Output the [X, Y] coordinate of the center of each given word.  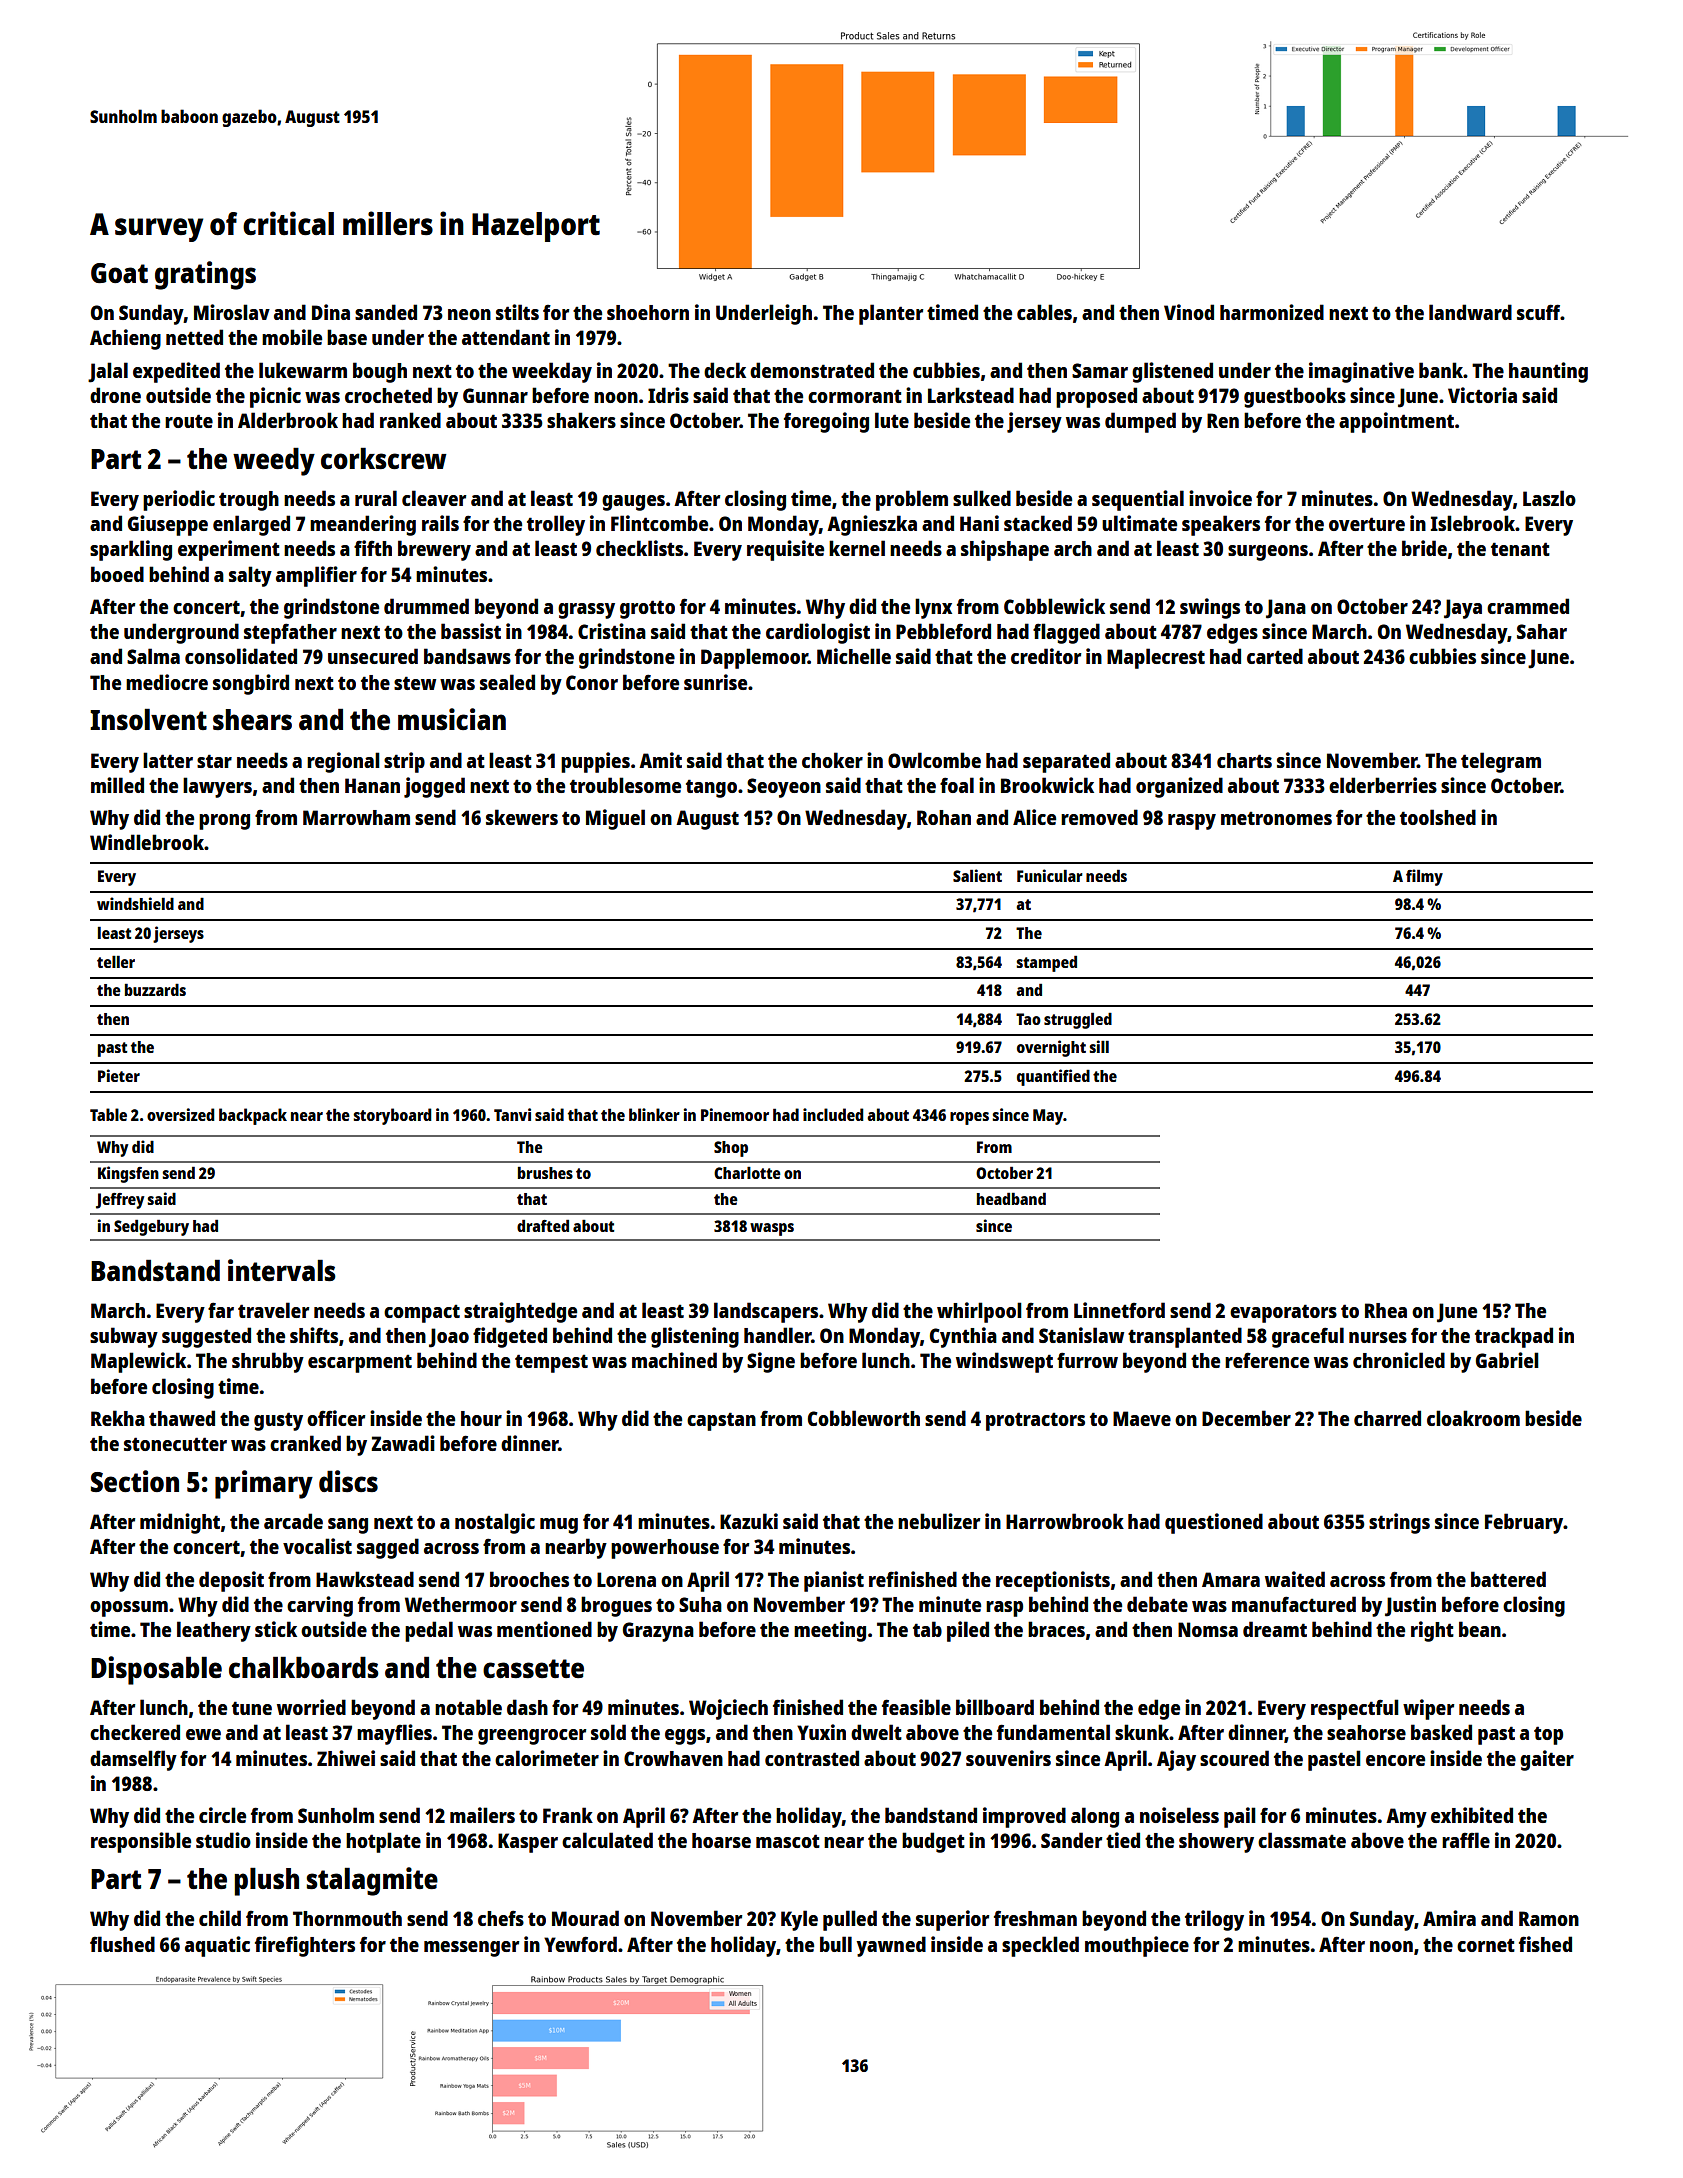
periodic [179, 500]
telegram [1501, 762]
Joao [449, 1338]
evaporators [1283, 1313]
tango [711, 788]
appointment [1396, 422]
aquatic [217, 1946]
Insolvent [148, 719]
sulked [982, 498]
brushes [545, 1172]
